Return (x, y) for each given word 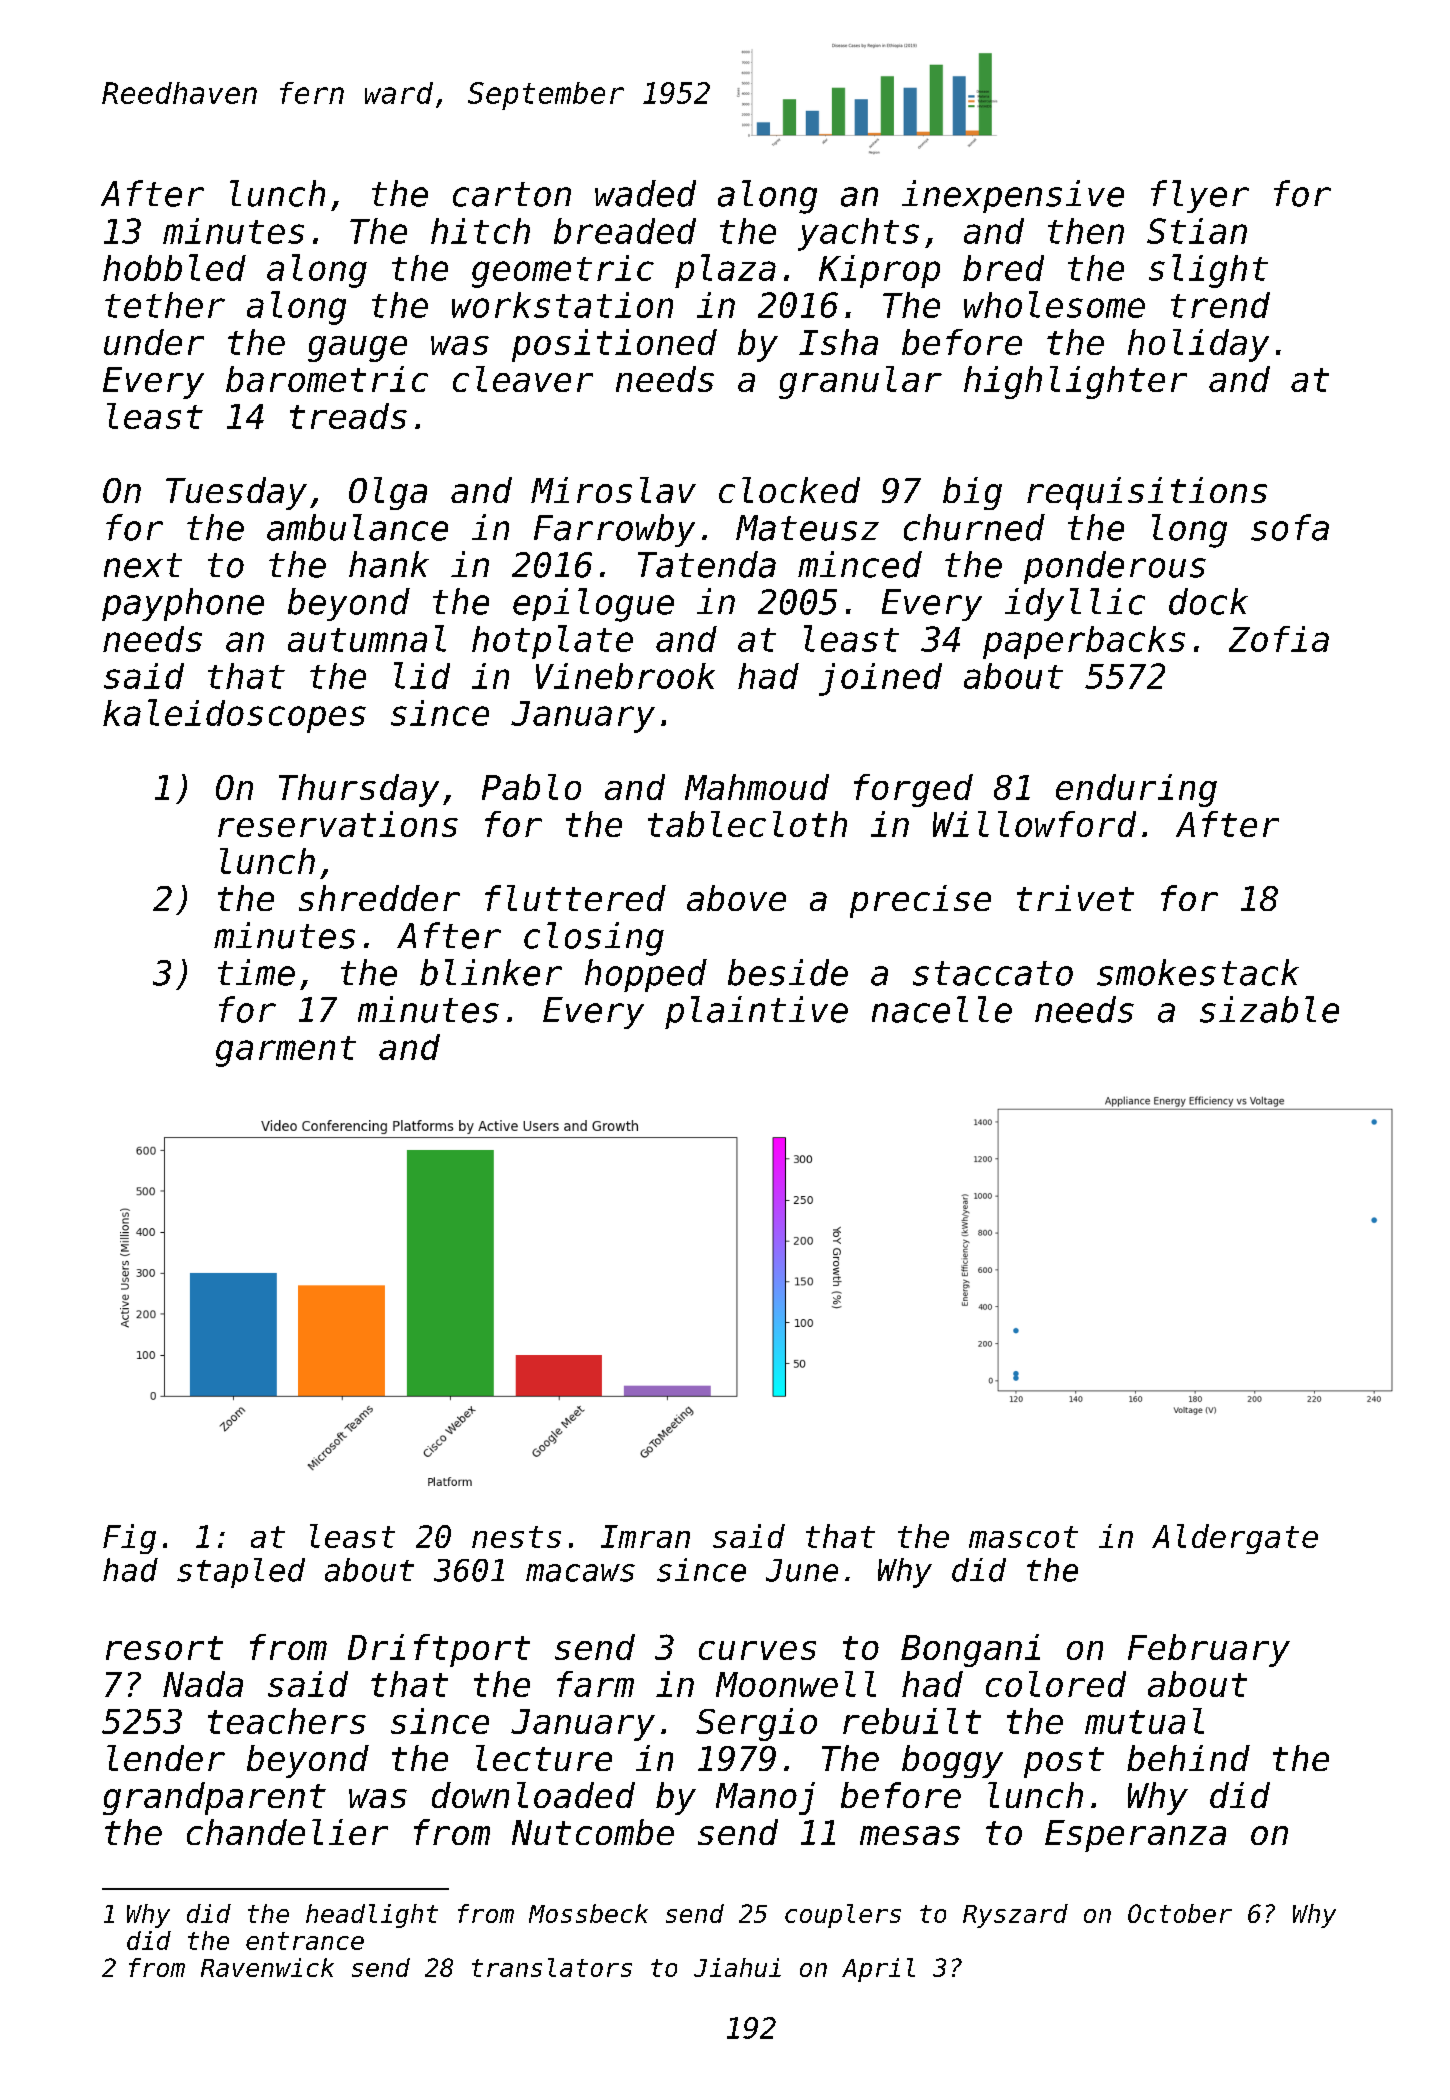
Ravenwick (267, 1967)
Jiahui (737, 1967)
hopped (646, 975)
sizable (1269, 1009)
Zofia (1279, 639)
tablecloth (747, 824)
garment (286, 1051)
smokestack (1198, 972)
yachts (858, 234)
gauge (357, 349)
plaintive (756, 1012)
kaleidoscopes (234, 716)
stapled (241, 1573)
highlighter (1075, 382)
